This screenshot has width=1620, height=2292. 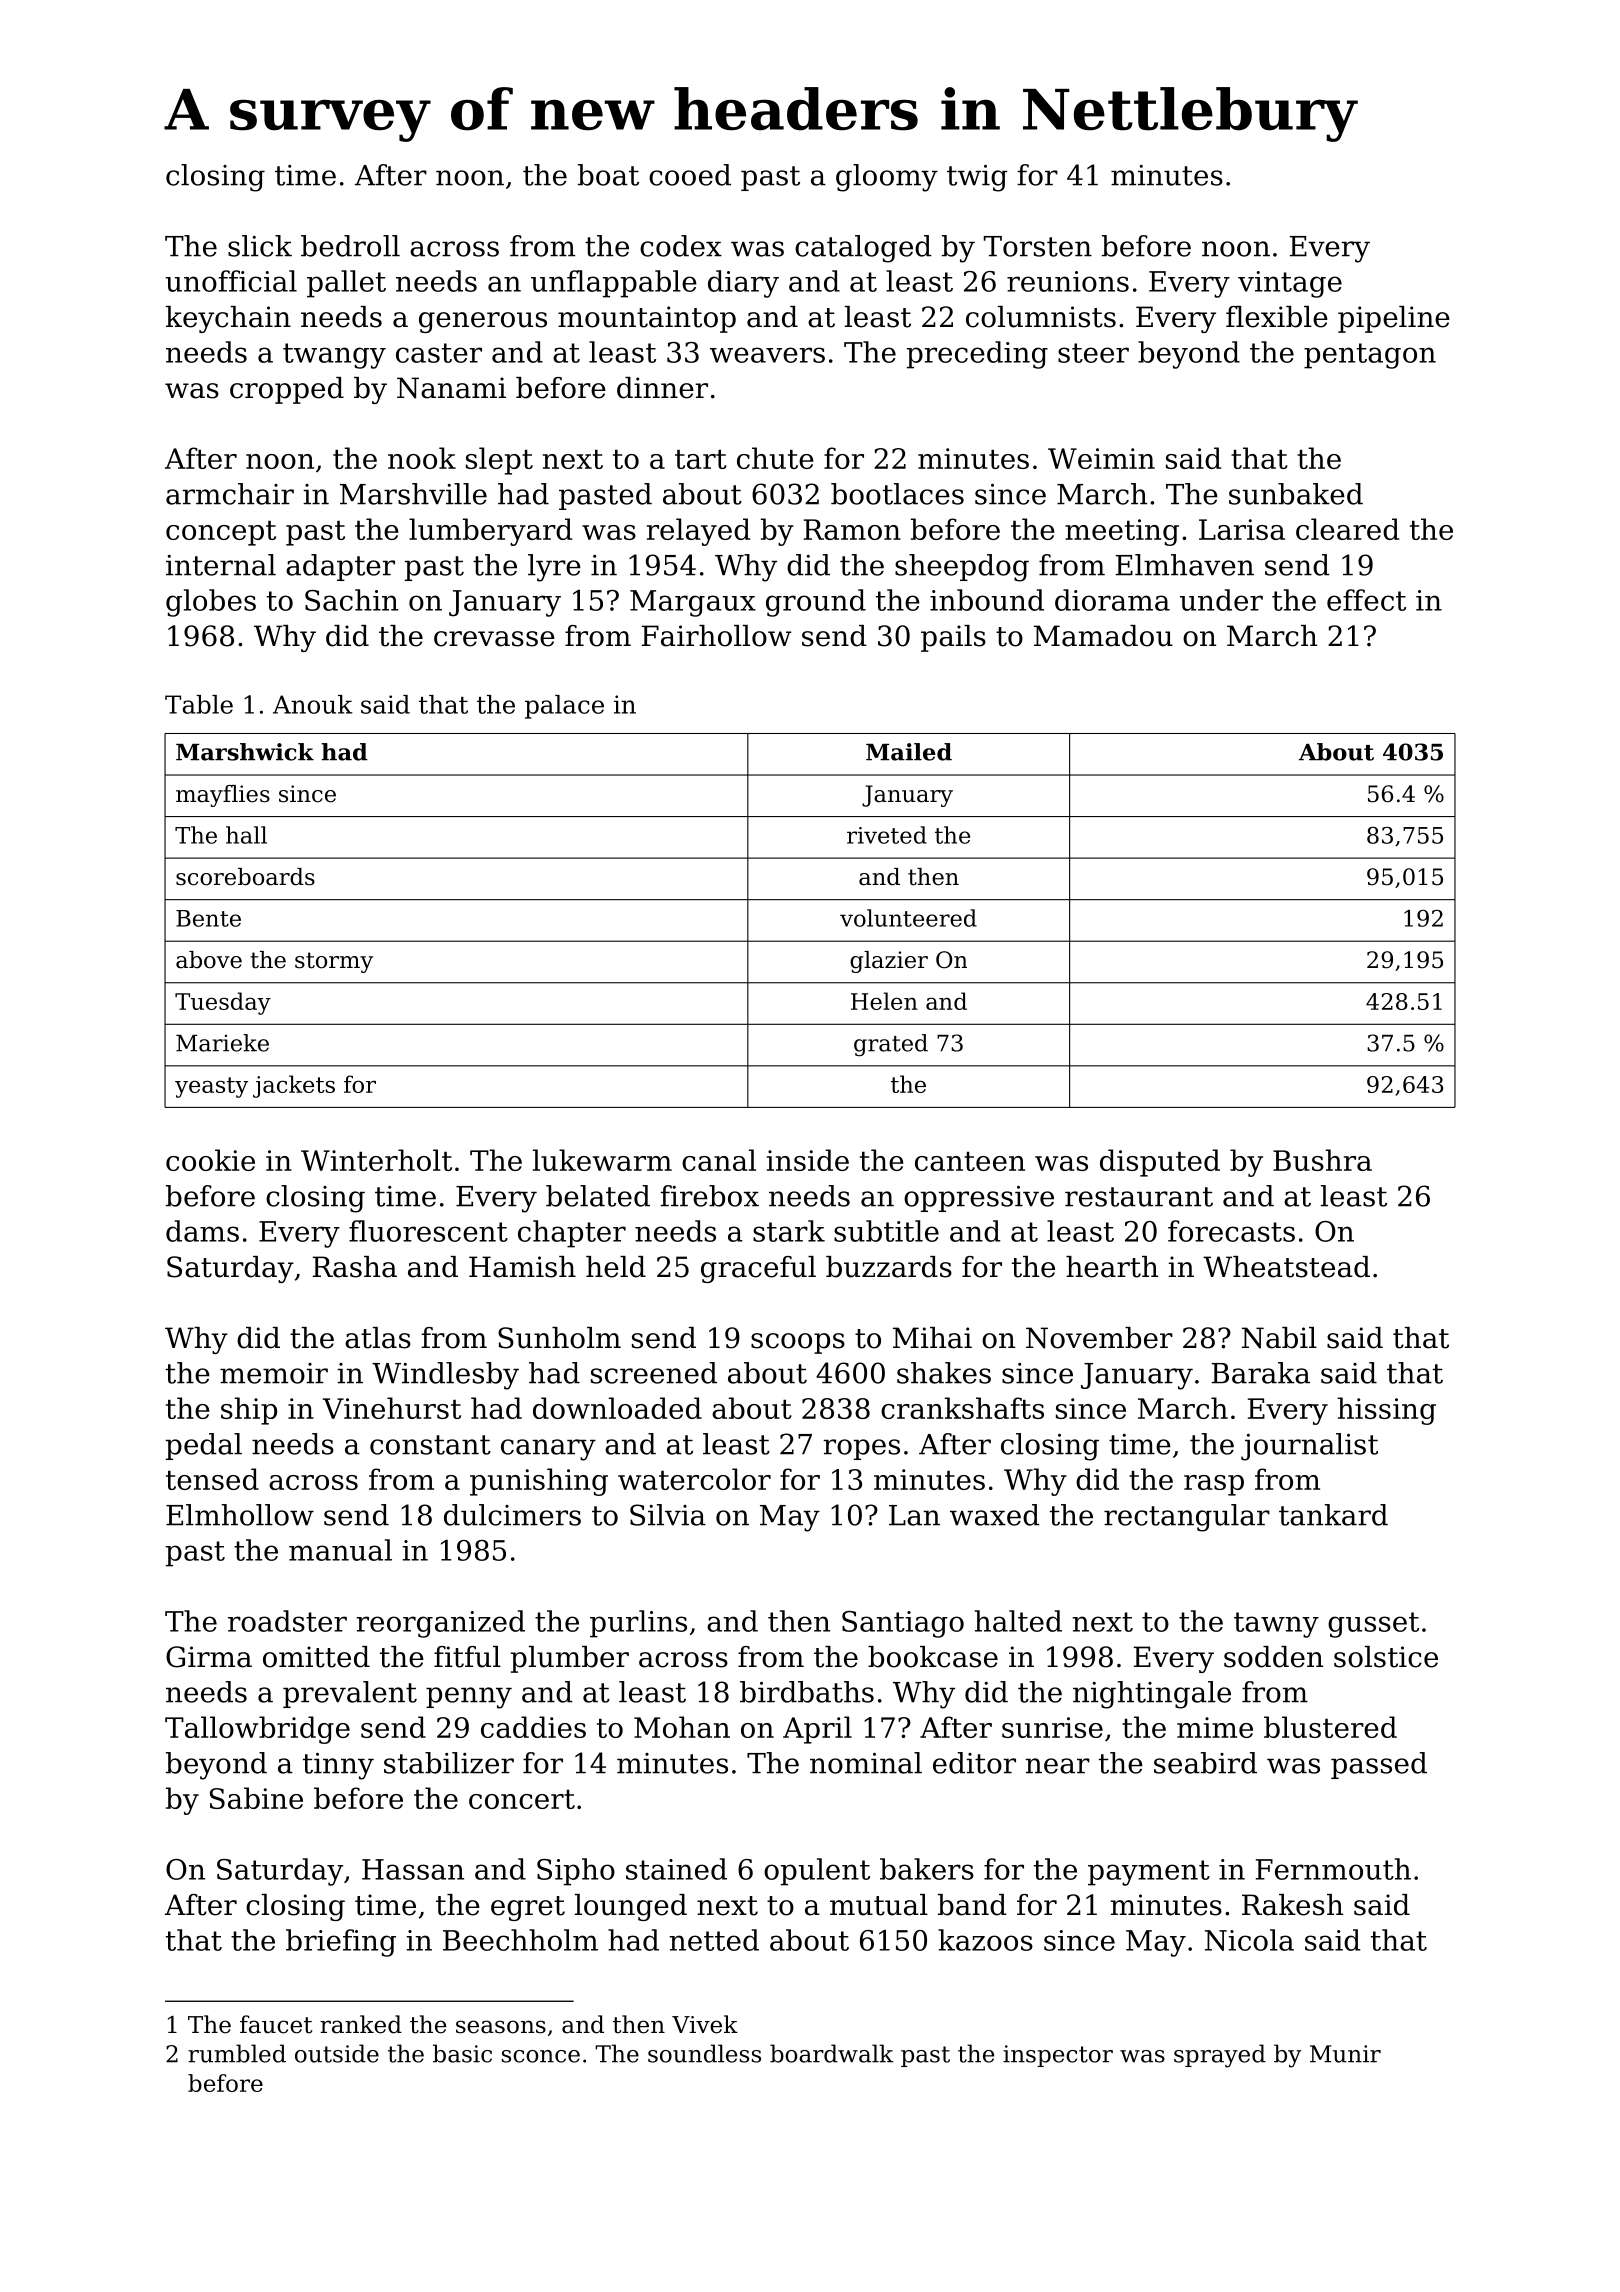 What do you see at coordinates (698, 532) in the screenshot?
I see `relayed` at bounding box center [698, 532].
